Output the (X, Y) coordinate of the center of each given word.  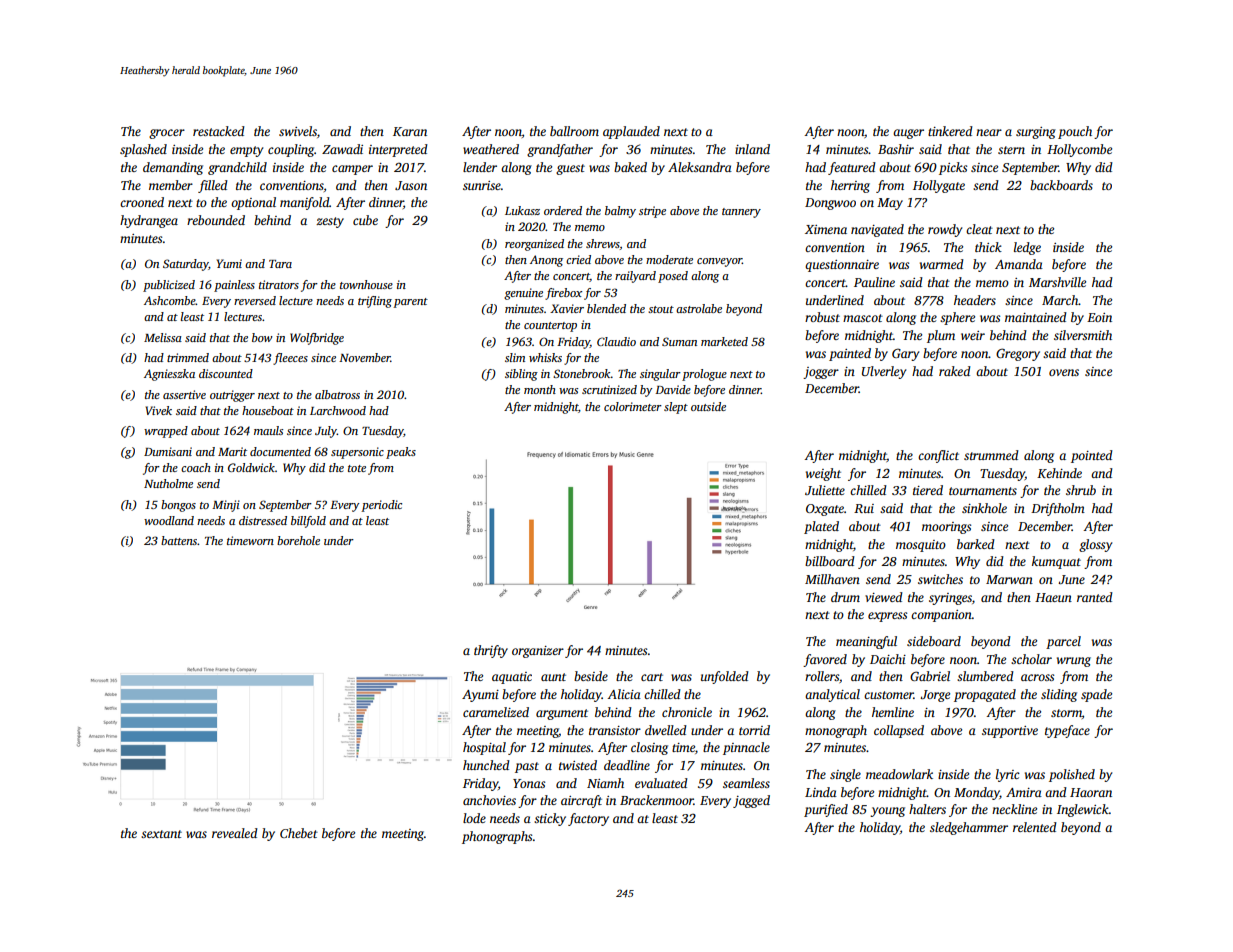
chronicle (687, 712)
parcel (1063, 642)
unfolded (725, 677)
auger (908, 134)
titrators (279, 284)
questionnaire (842, 266)
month (540, 389)
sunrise (482, 185)
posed (673, 277)
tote (357, 468)
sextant (161, 834)
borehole (298, 540)
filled (213, 186)
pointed (1092, 456)
